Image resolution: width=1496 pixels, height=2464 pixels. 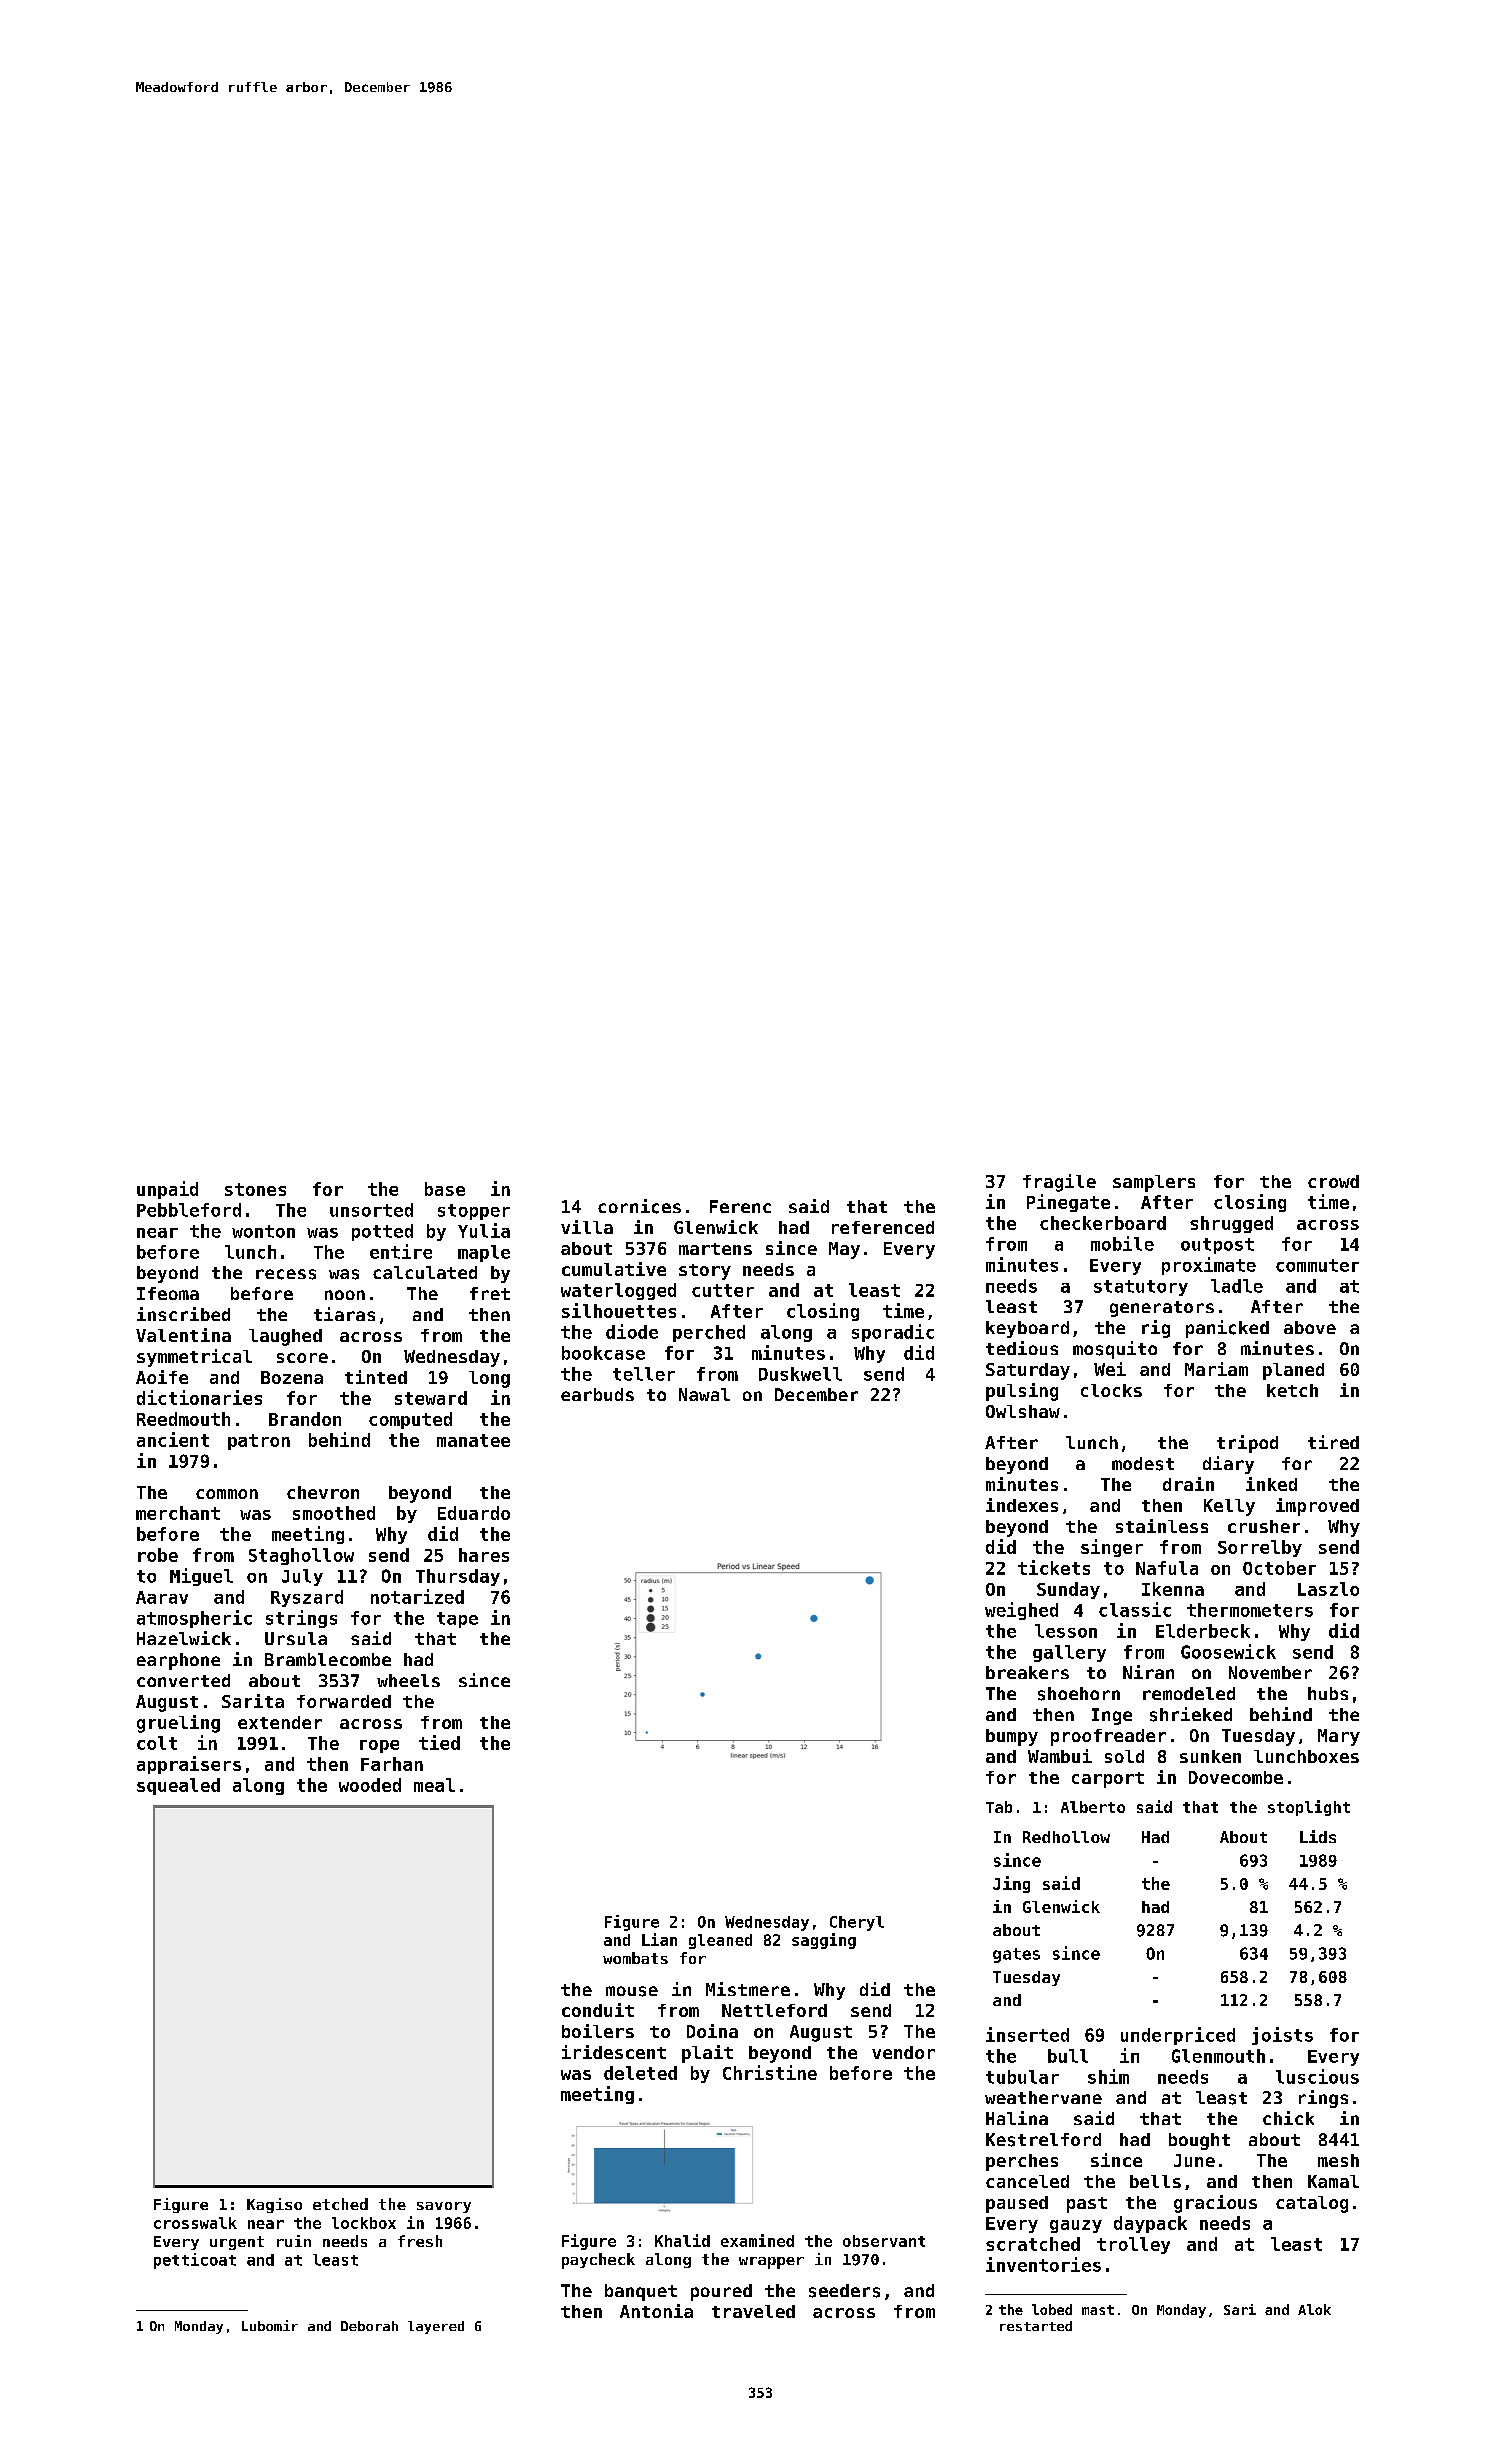 What do you see at coordinates (328, 1659) in the screenshot?
I see `Bramblecombe` at bounding box center [328, 1659].
